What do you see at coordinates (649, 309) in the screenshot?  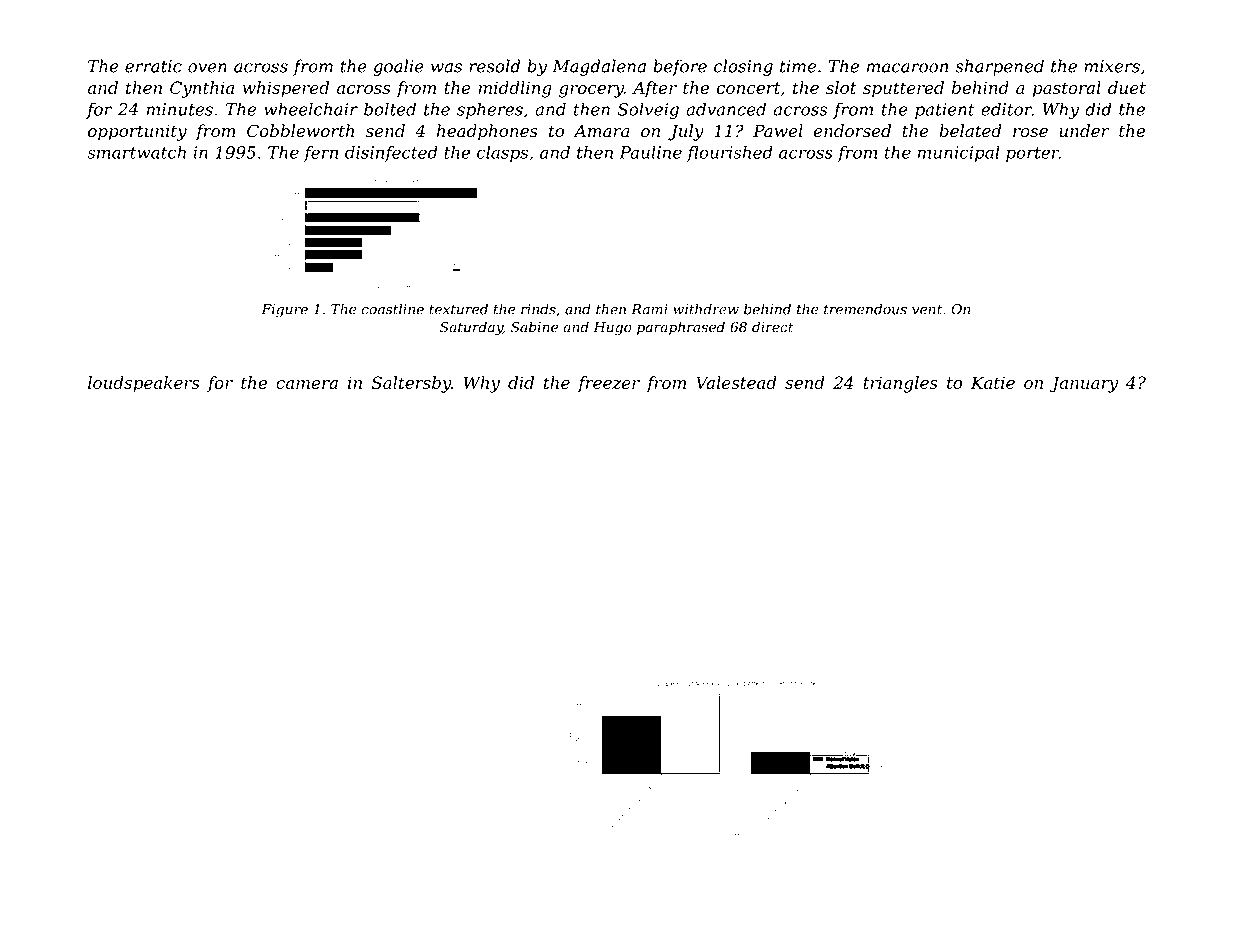 I see `Rami` at bounding box center [649, 309].
